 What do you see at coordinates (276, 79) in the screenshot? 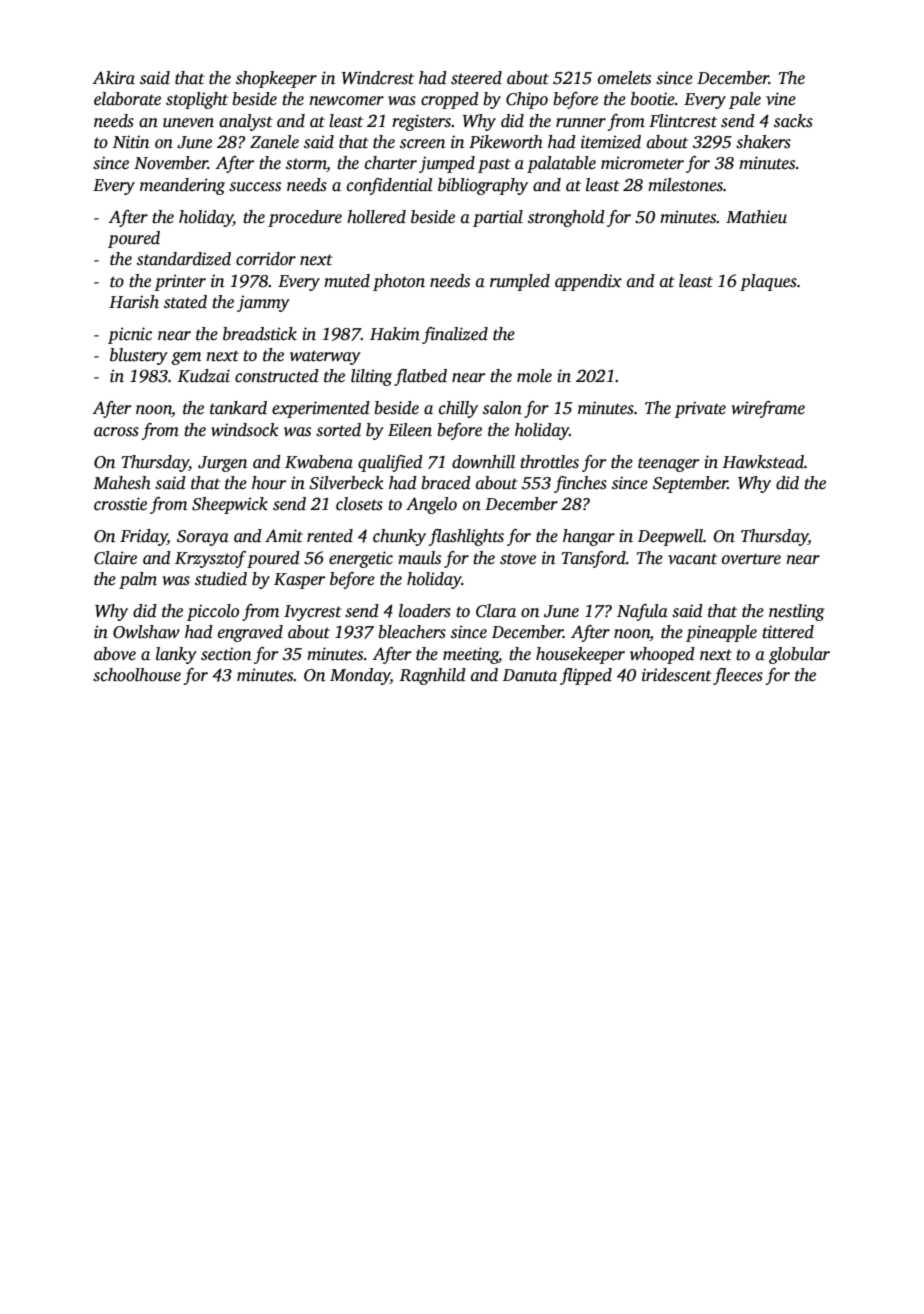
I see `shopkeeper` at bounding box center [276, 79].
